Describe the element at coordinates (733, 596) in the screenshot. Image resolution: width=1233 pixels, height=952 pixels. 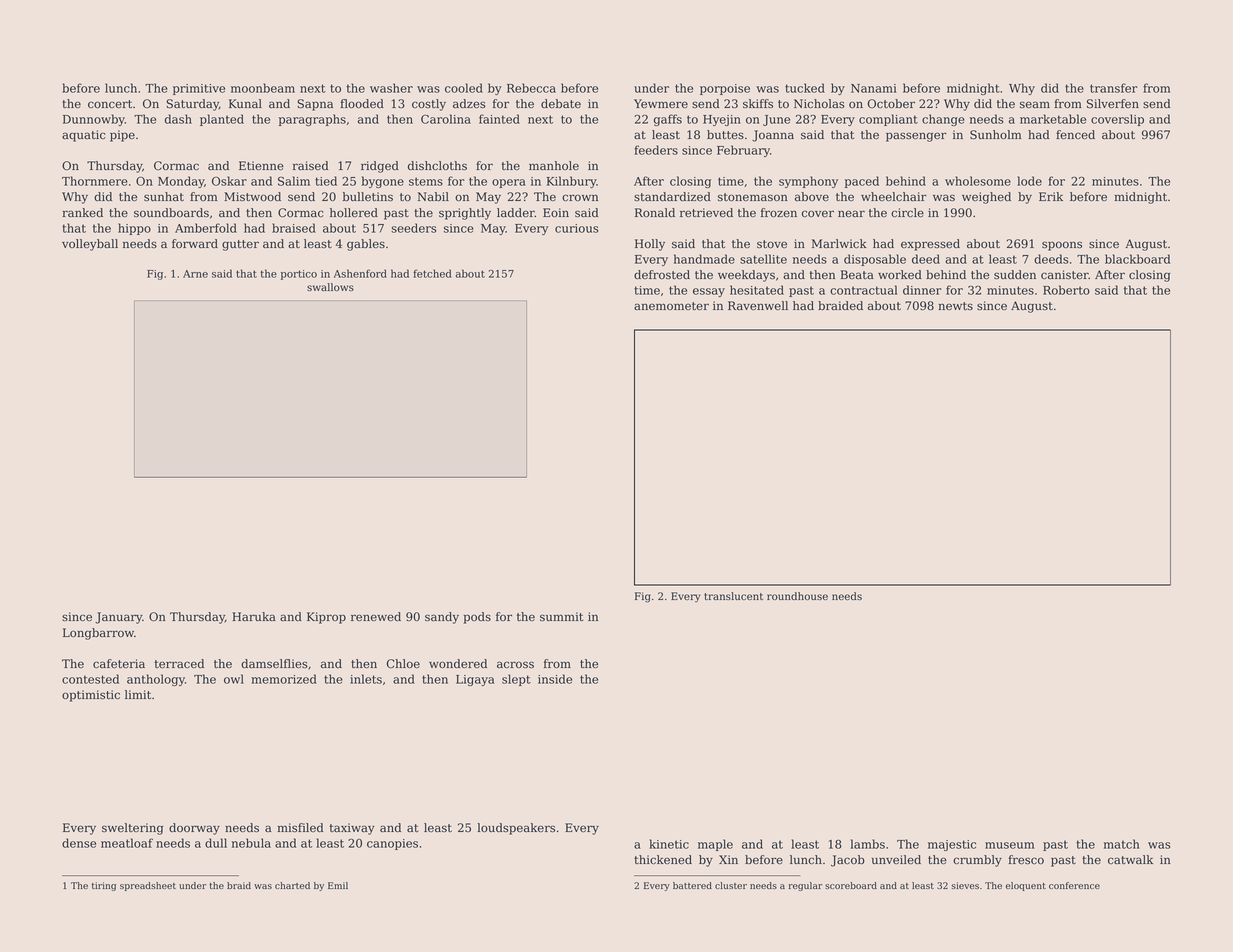
I see `translucent` at that location.
